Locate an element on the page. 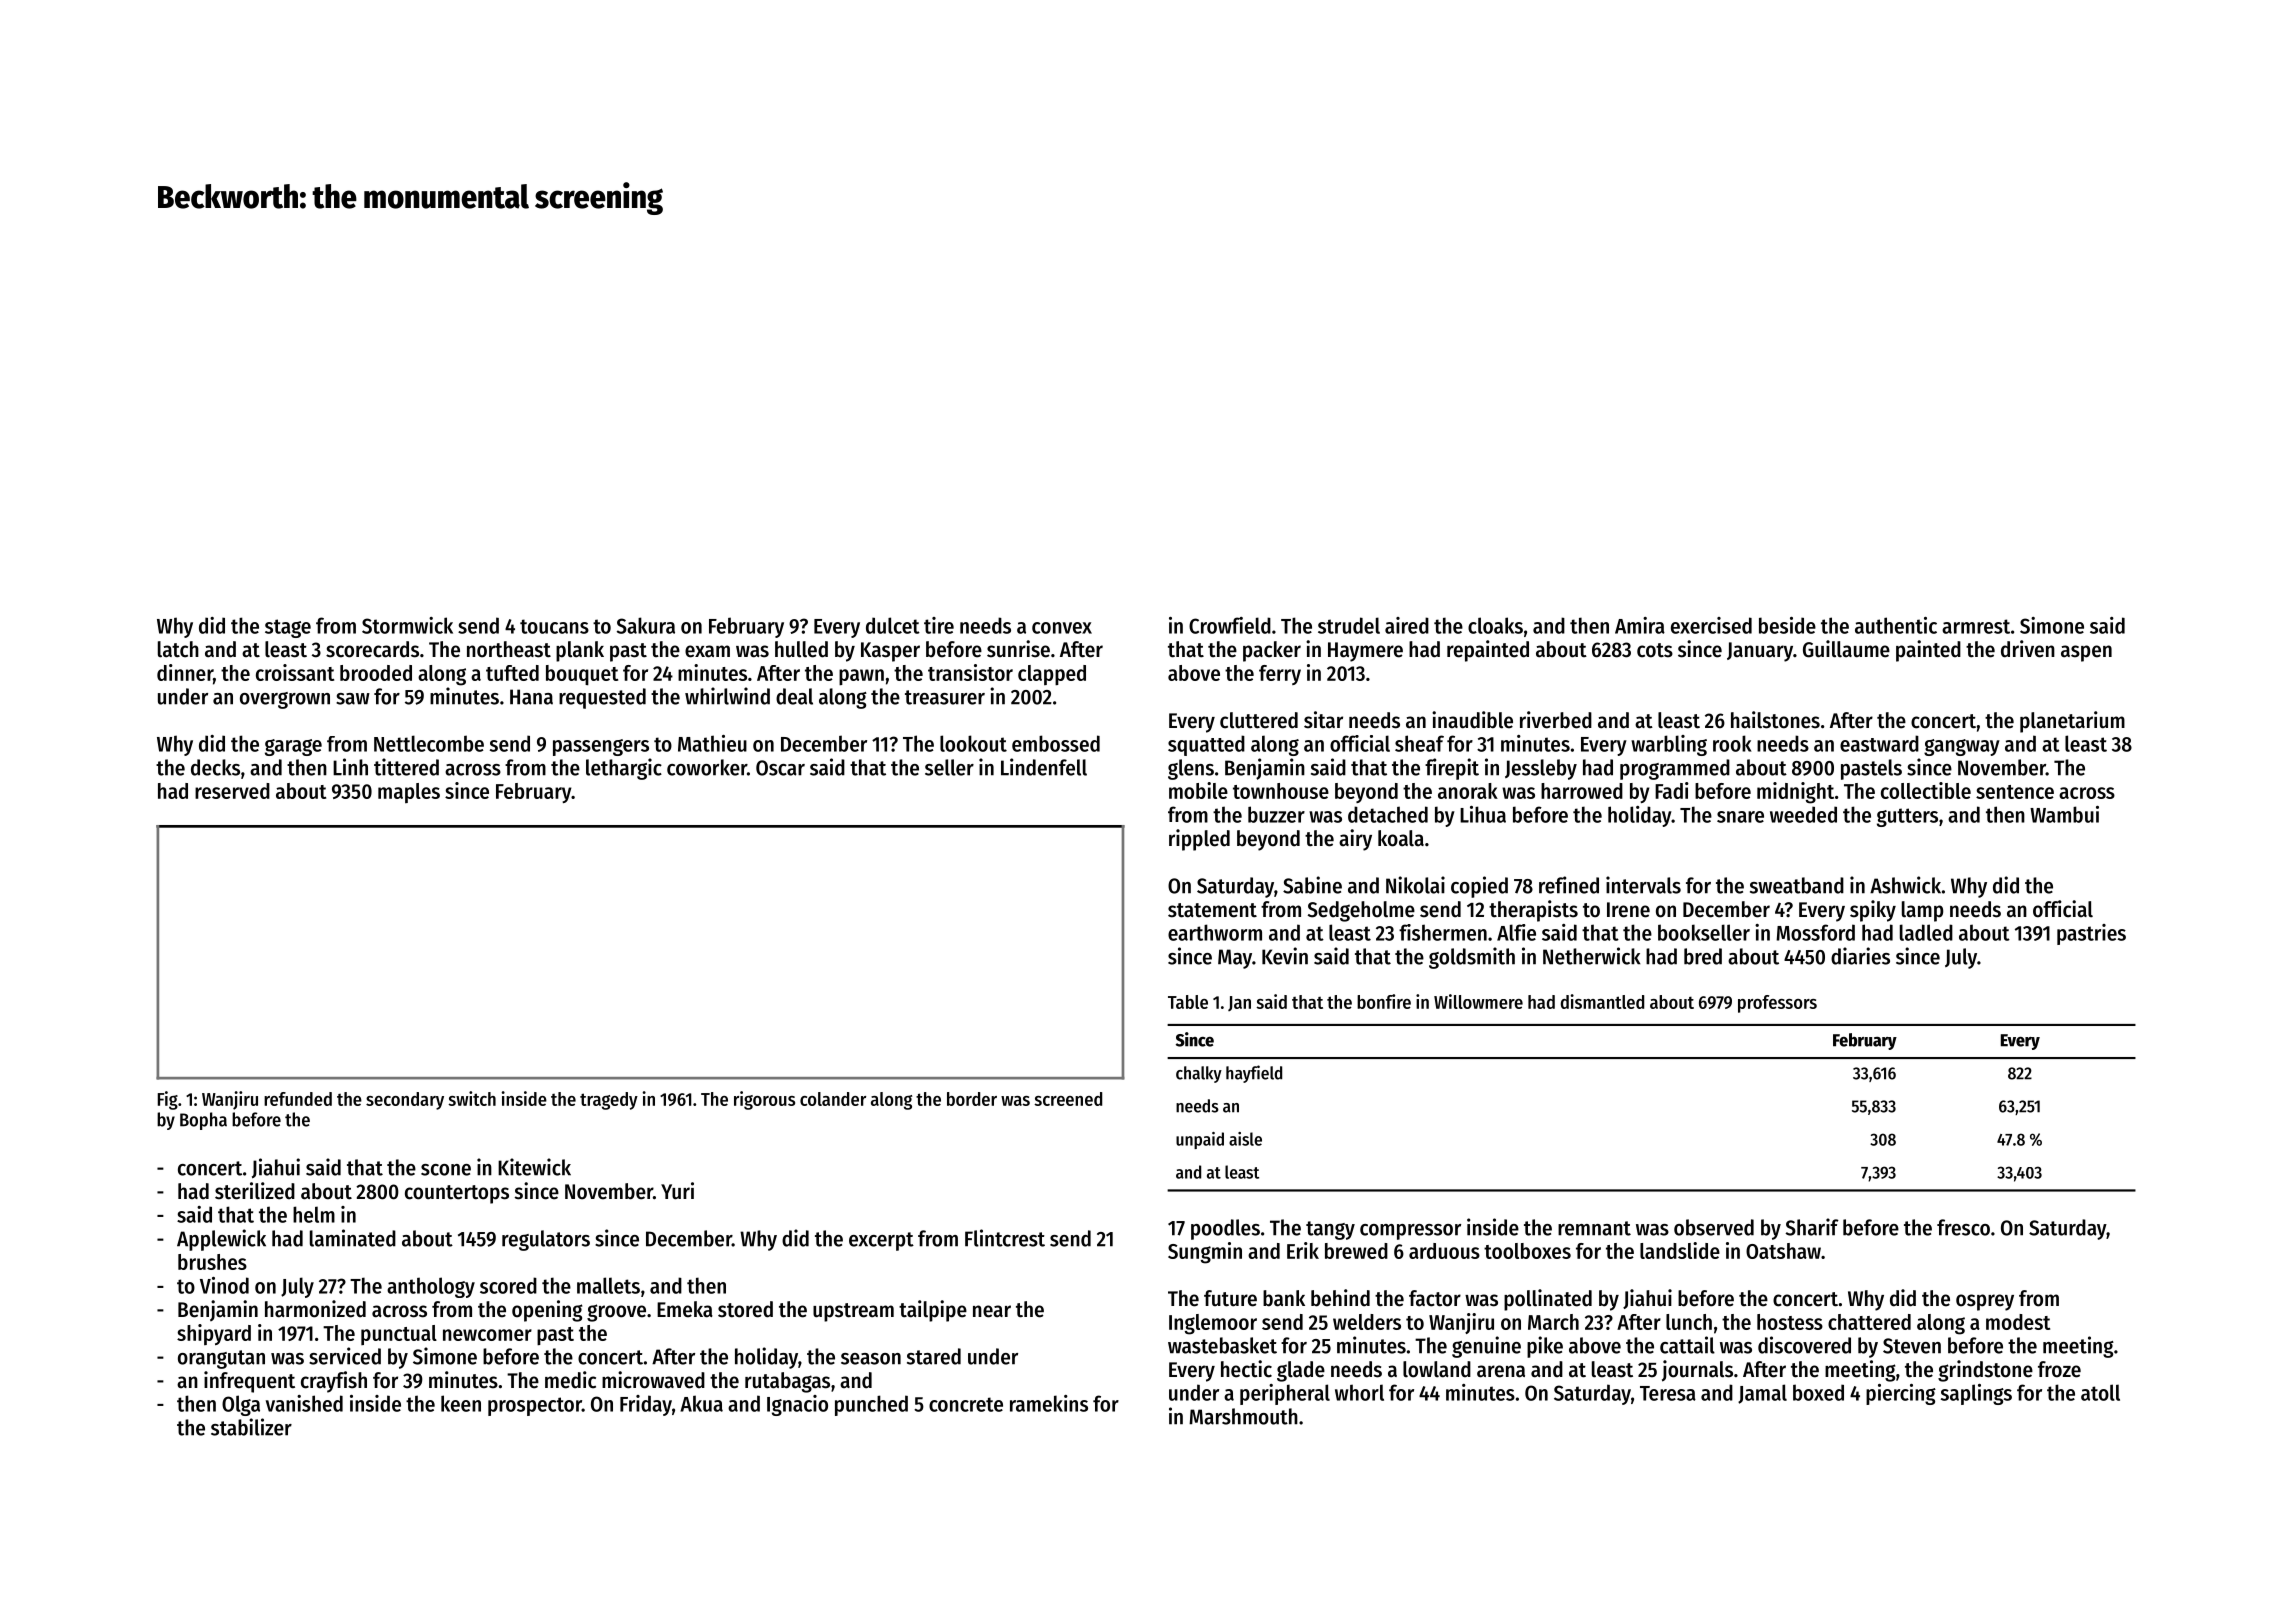 This page has width=2292, height=1620. rippled is located at coordinates (1199, 840).
